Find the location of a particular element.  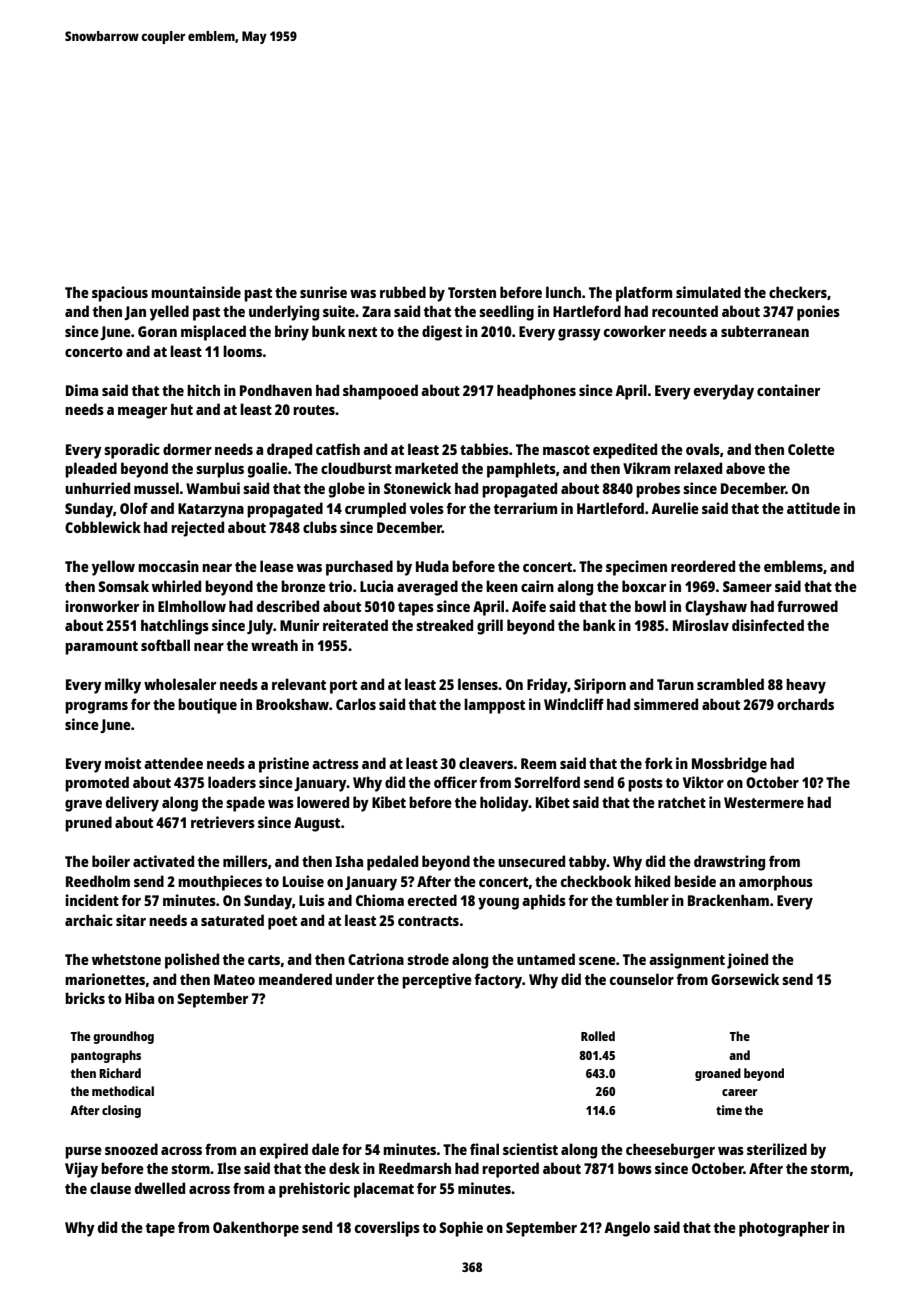

shampooed is located at coordinates (380, 392).
